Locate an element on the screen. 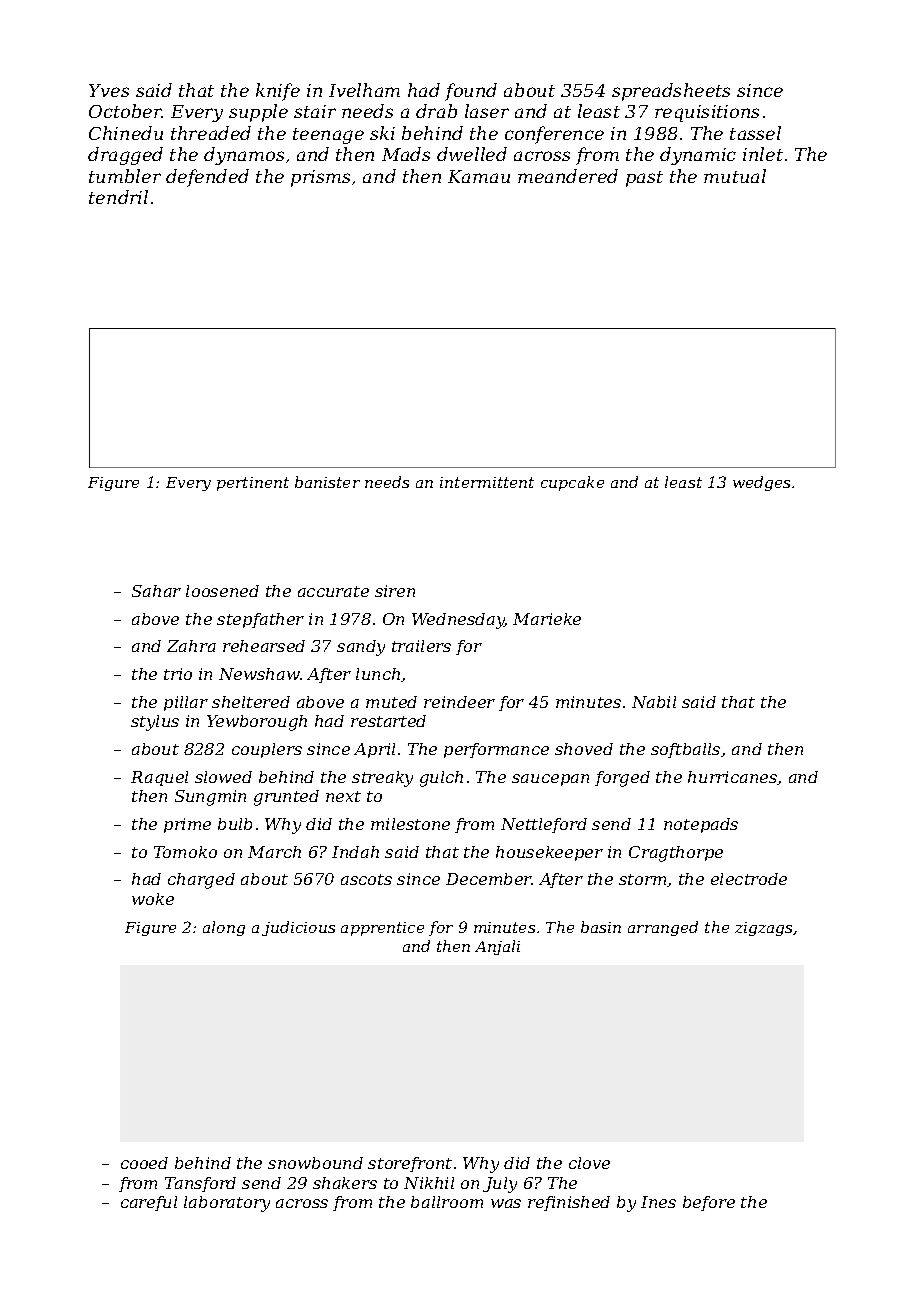  basin is located at coordinates (601, 927).
